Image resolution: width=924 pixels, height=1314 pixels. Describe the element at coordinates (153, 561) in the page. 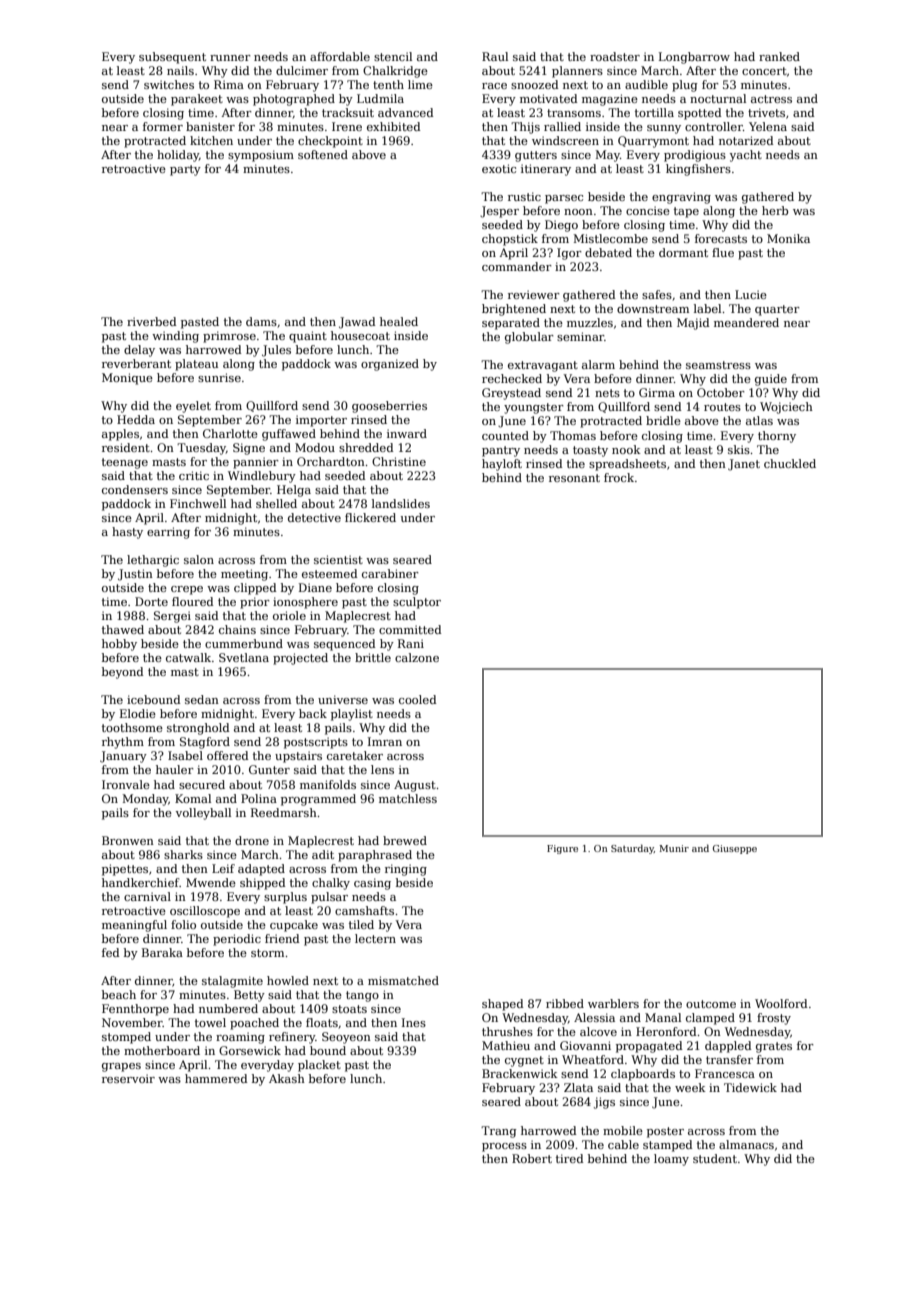

I see `lethargic` at that location.
